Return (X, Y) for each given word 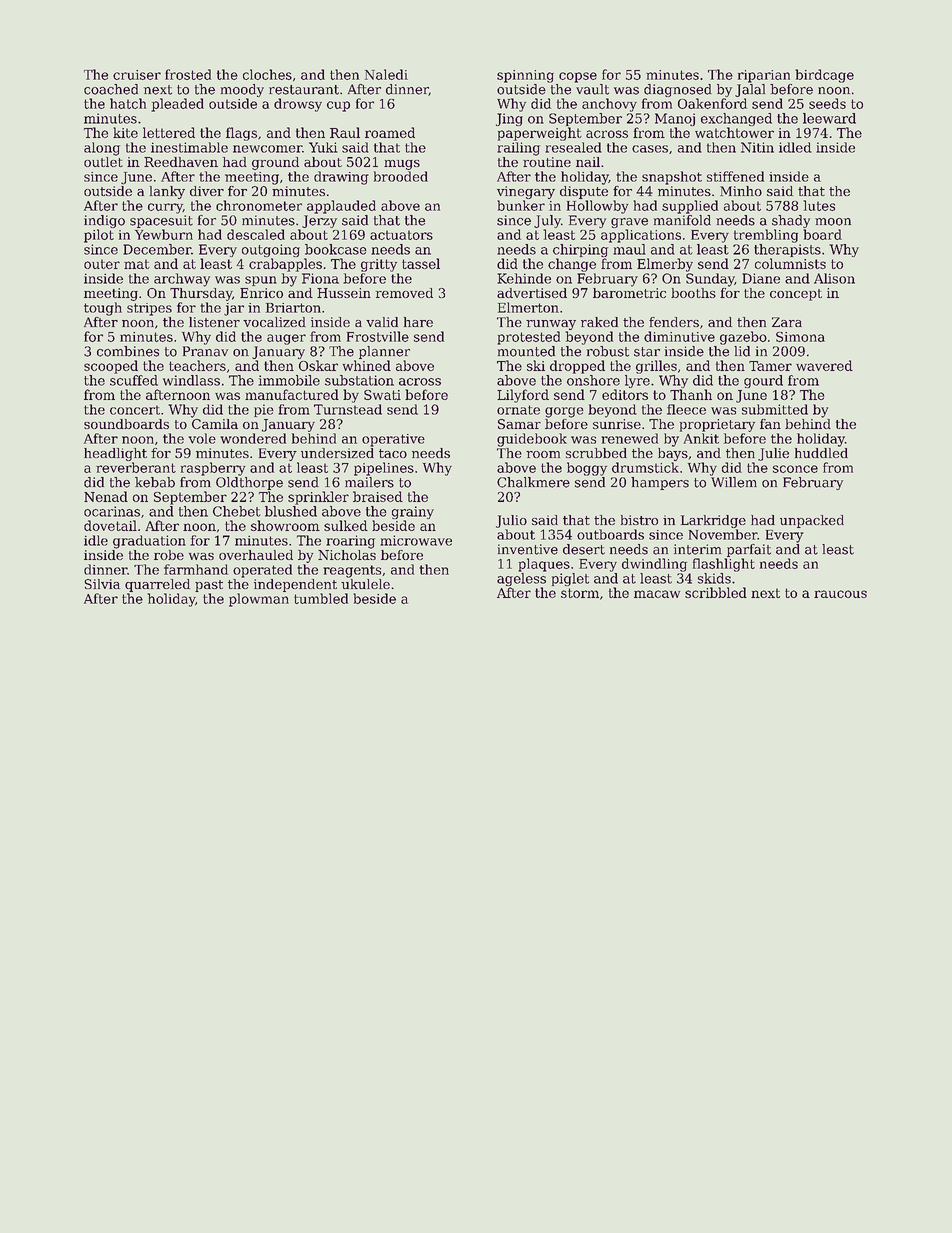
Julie (773, 454)
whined (367, 365)
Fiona (320, 278)
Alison (834, 278)
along (102, 149)
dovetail (110, 525)
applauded (341, 207)
